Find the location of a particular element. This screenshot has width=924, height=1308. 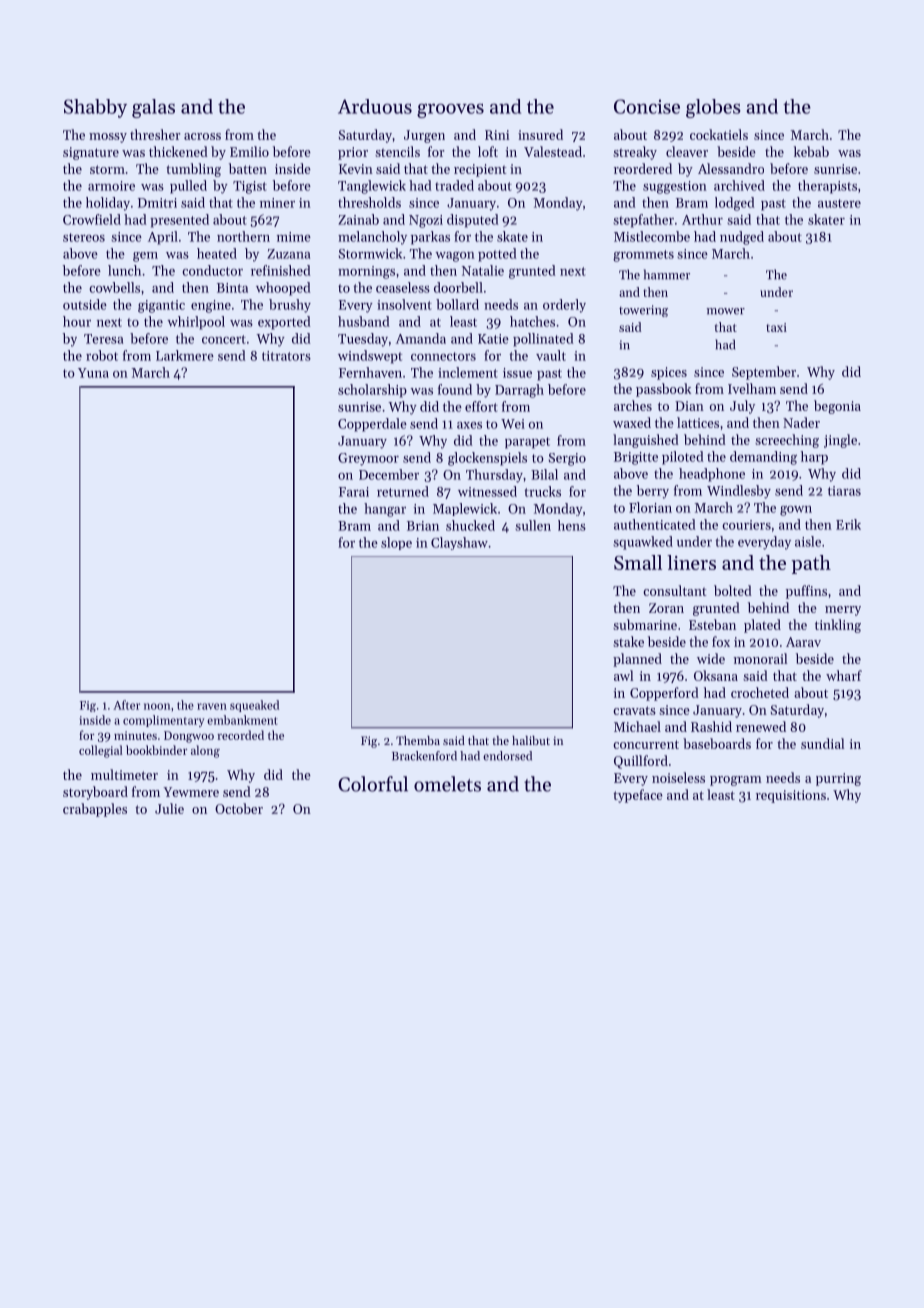

Brian is located at coordinates (423, 526).
